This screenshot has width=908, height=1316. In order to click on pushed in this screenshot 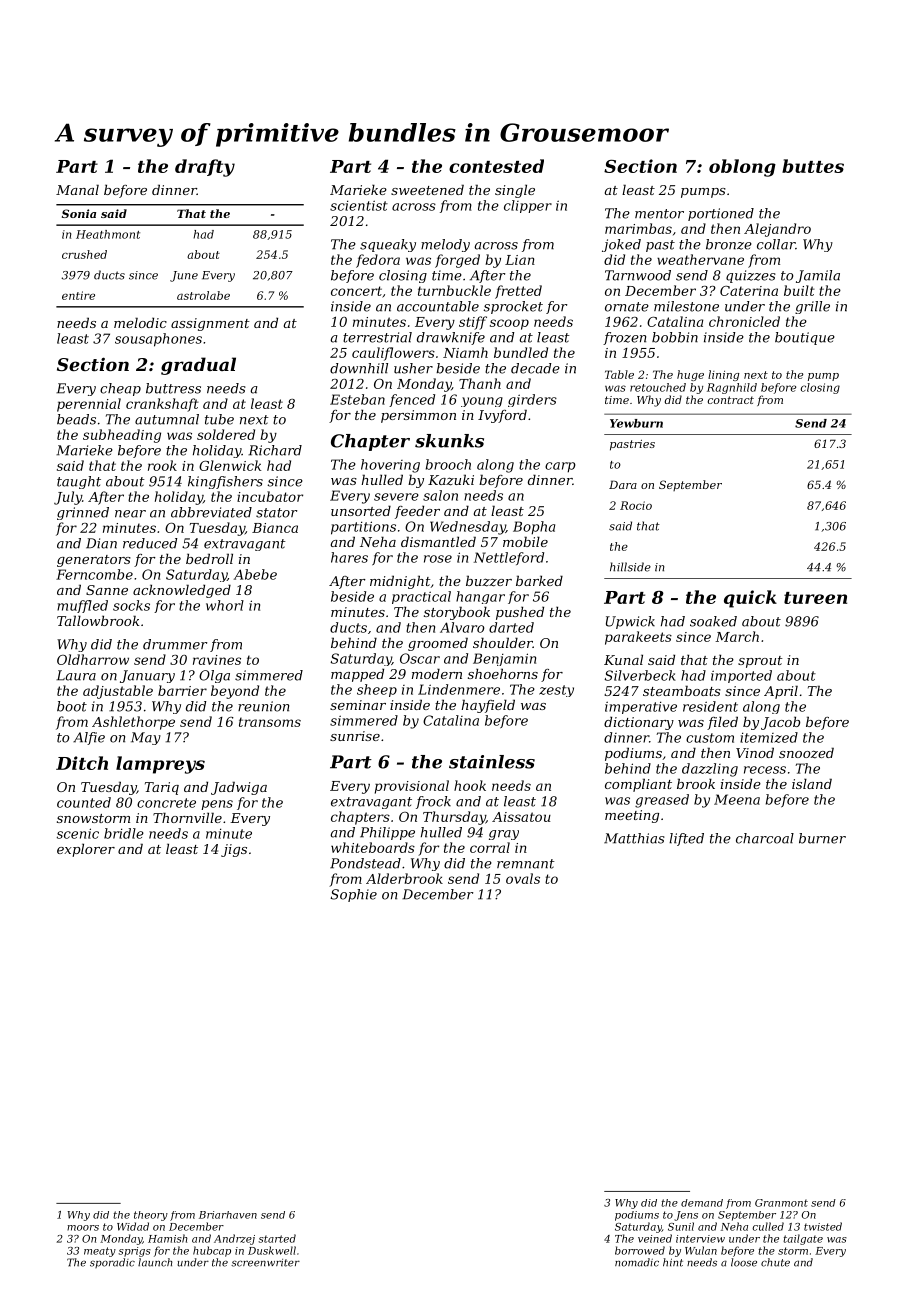, I will do `click(520, 613)`.
